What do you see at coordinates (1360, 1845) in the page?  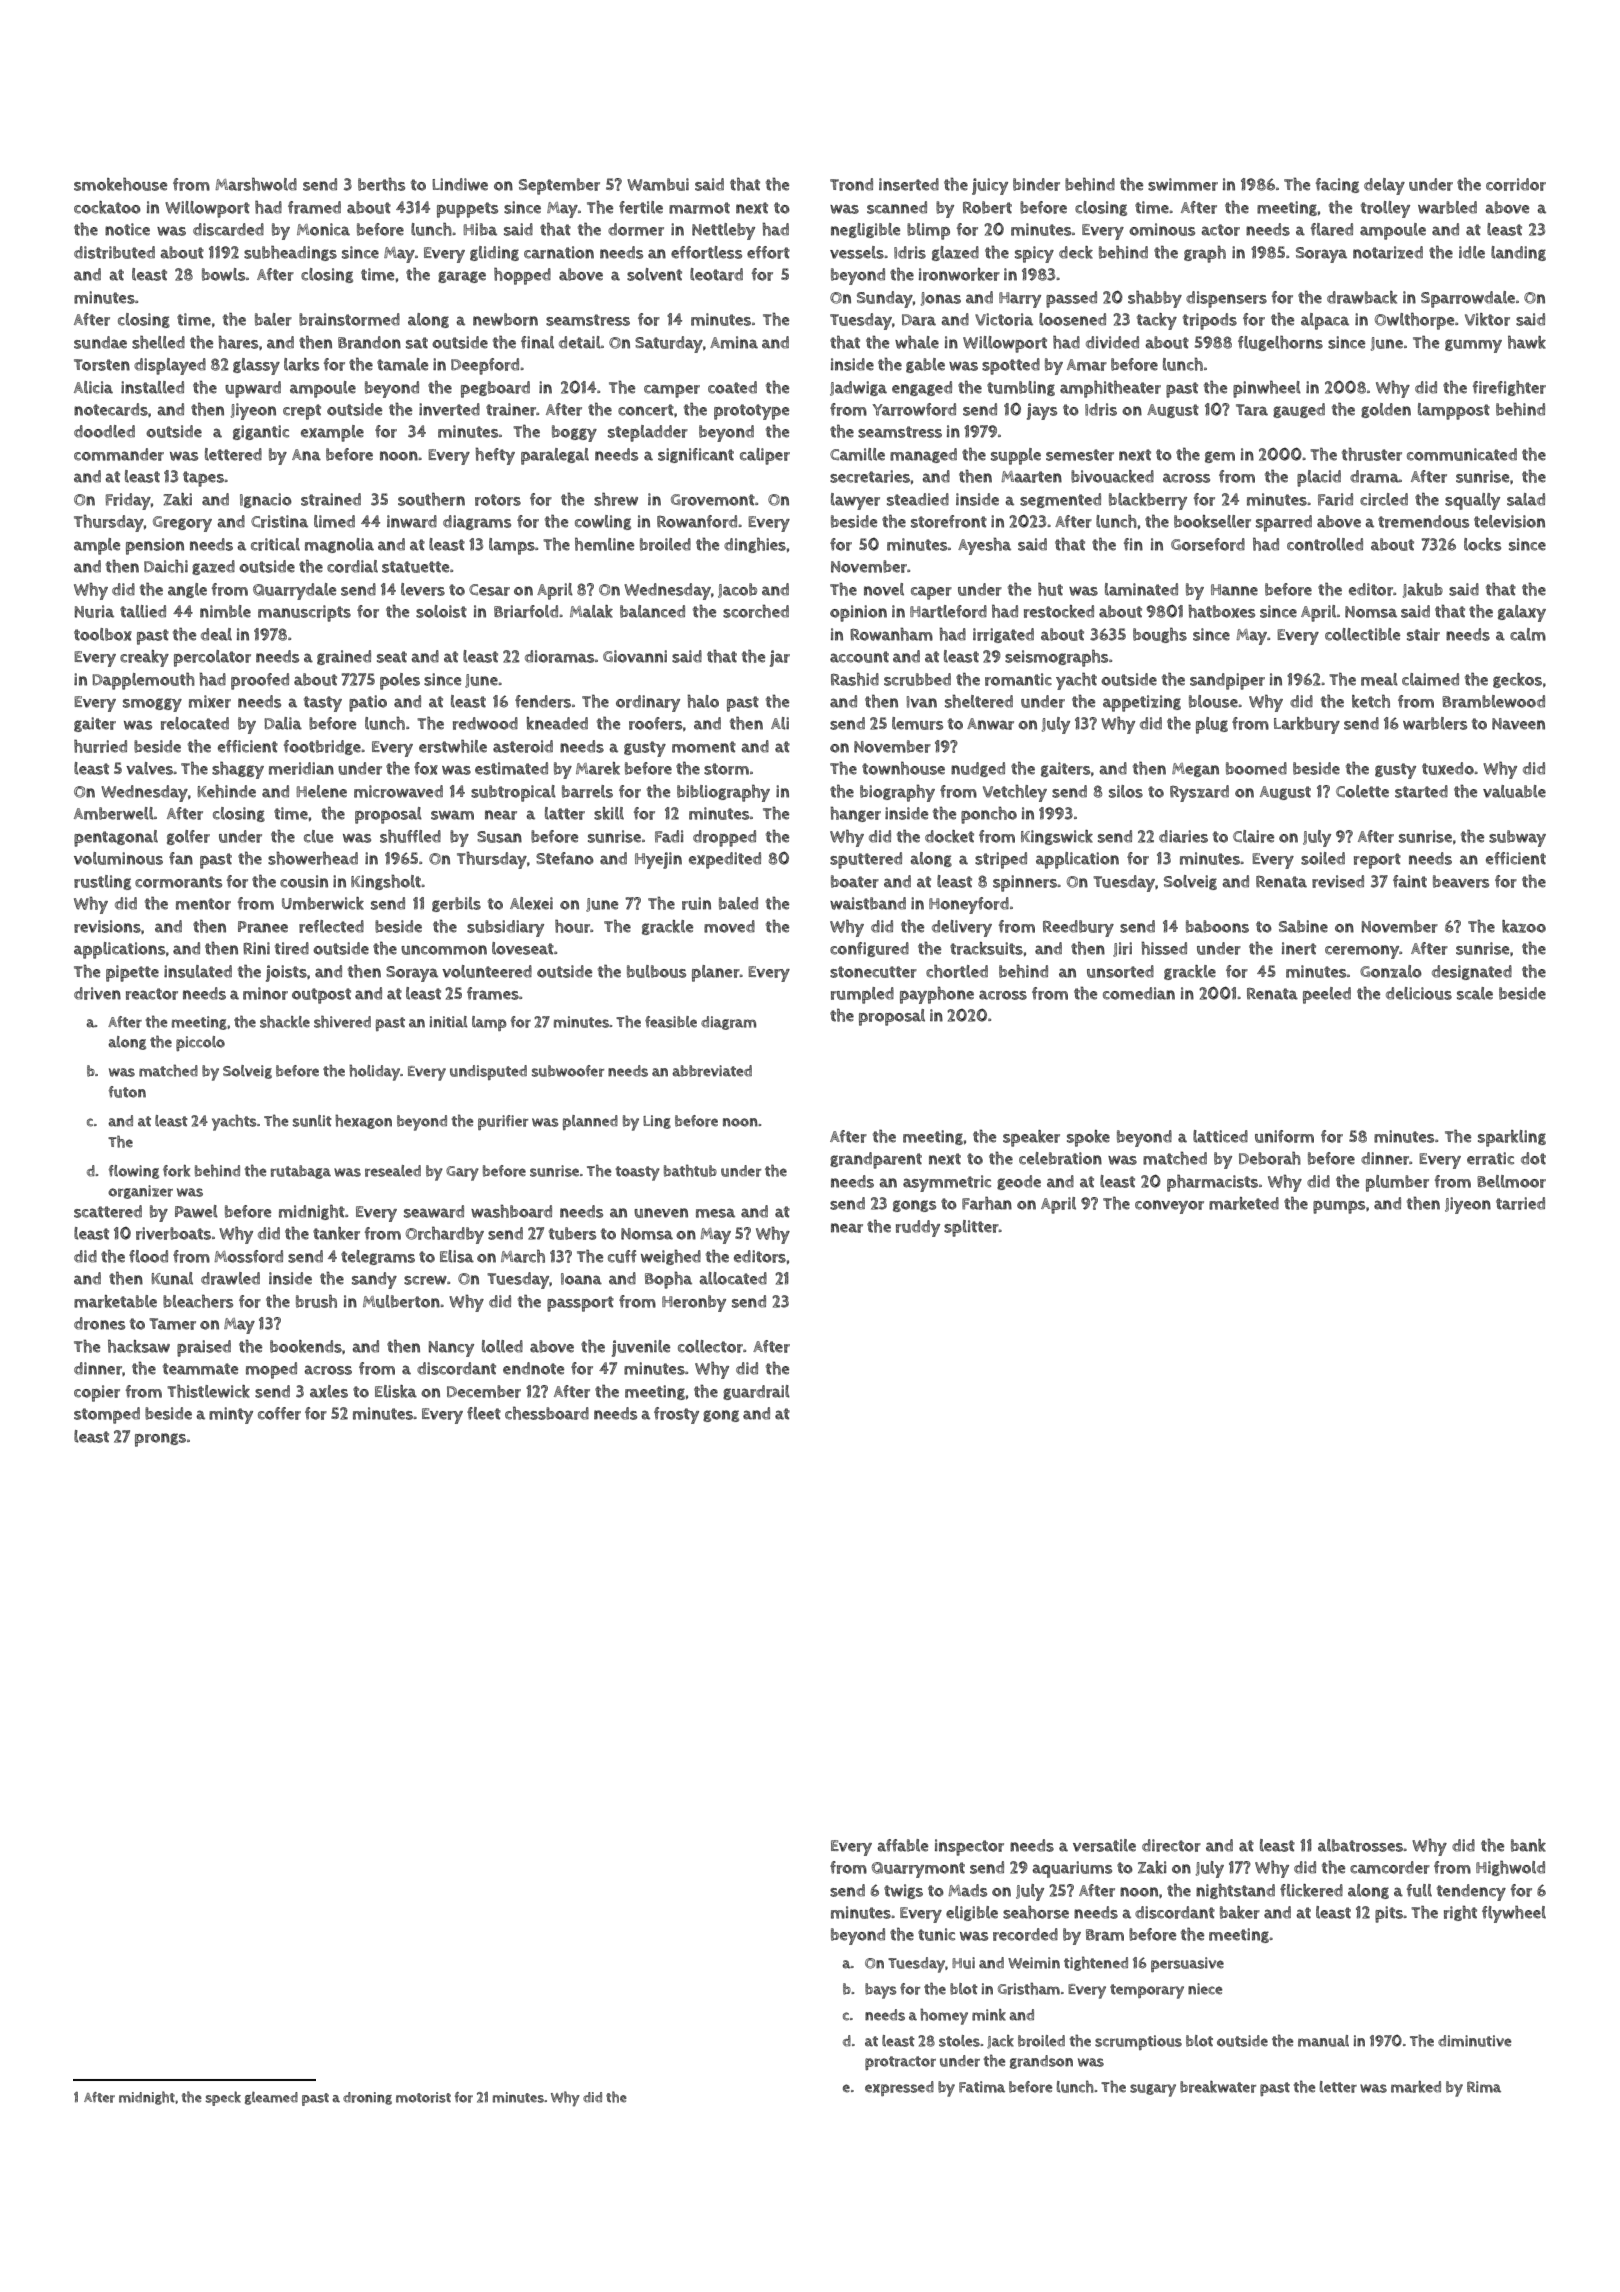 I see `albatrosses` at bounding box center [1360, 1845].
